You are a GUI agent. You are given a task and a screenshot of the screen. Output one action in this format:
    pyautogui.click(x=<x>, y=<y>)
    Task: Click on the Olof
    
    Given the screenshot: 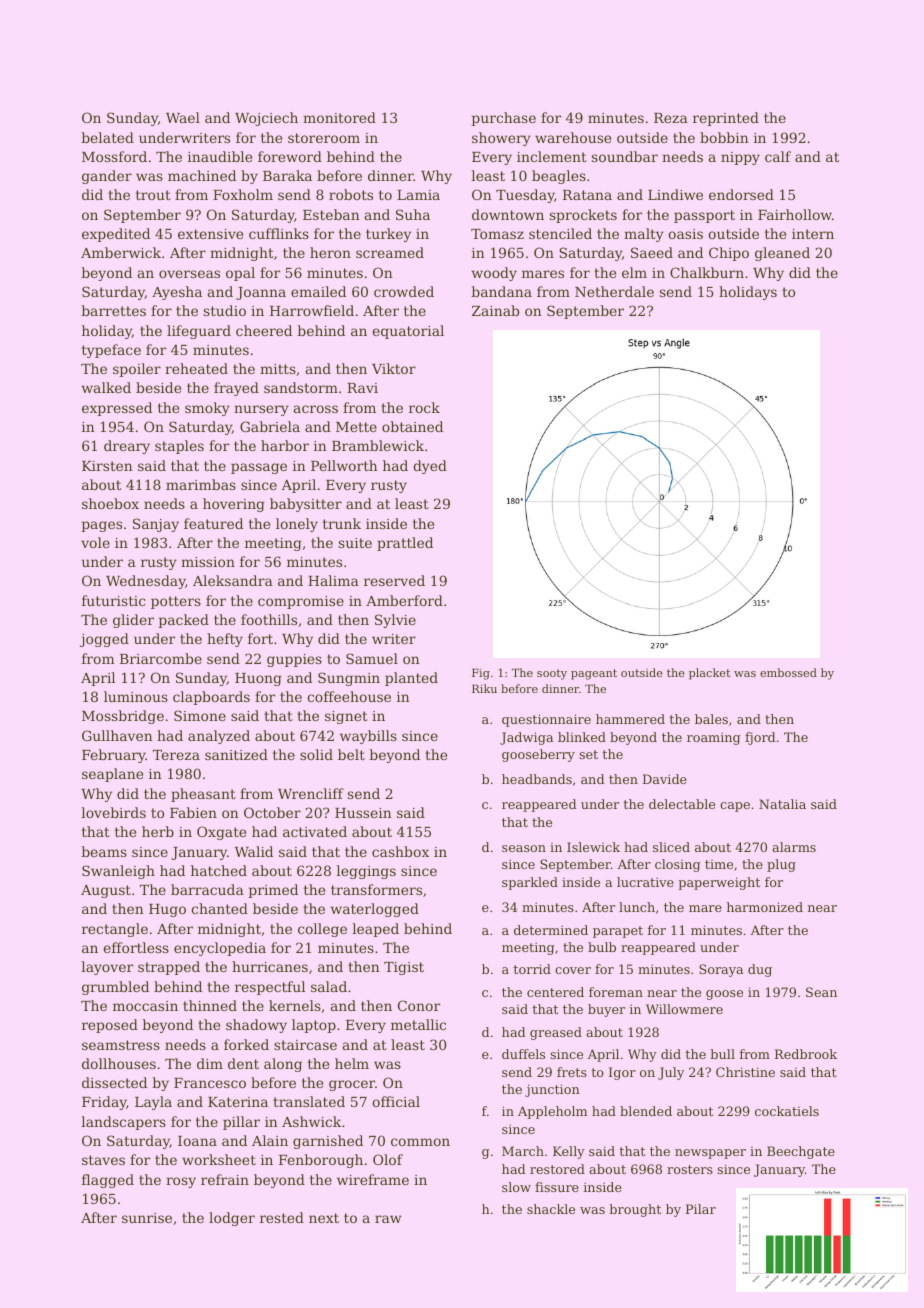 What is the action you would take?
    pyautogui.click(x=388, y=1159)
